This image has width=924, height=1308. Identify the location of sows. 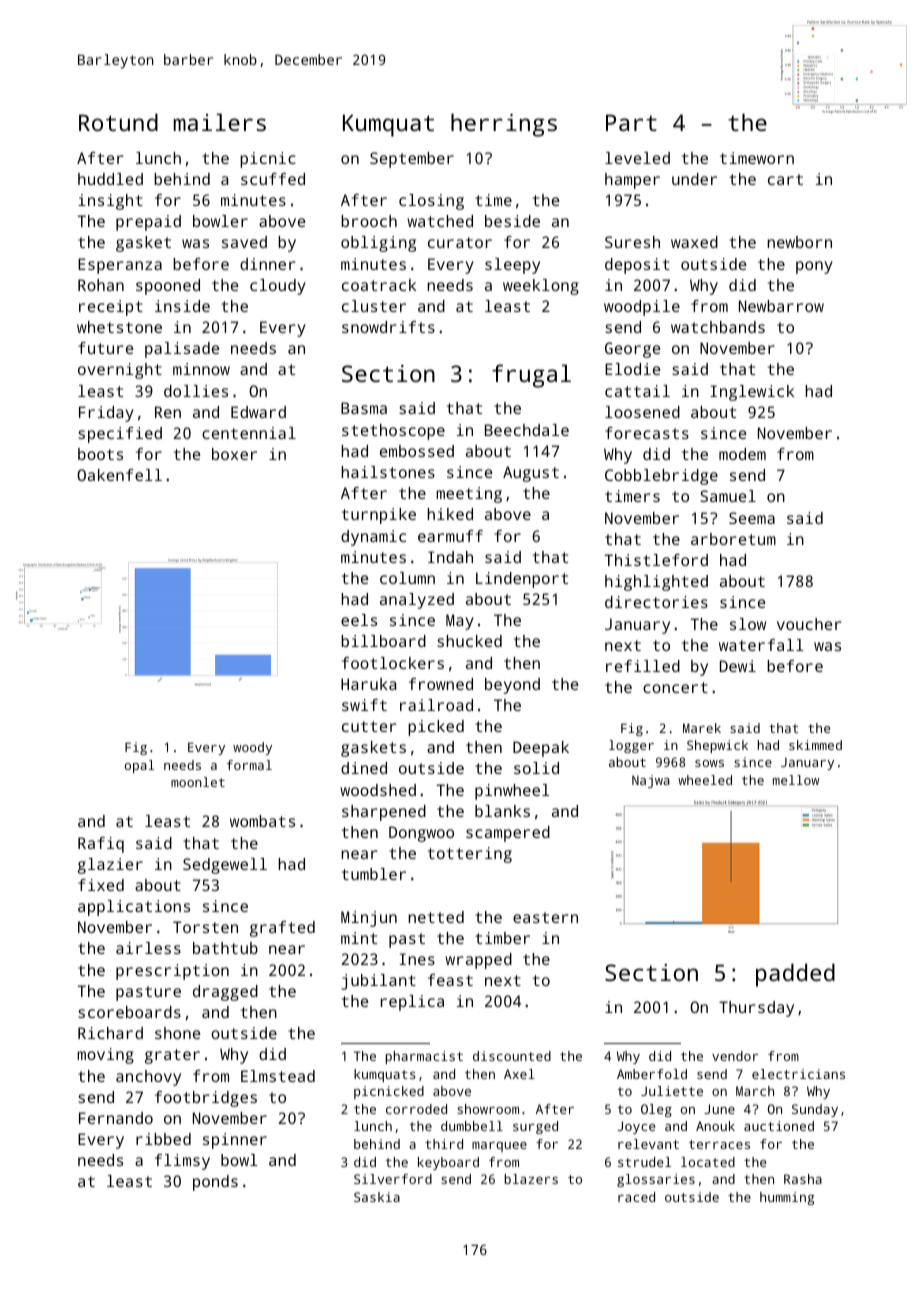
(709, 763).
